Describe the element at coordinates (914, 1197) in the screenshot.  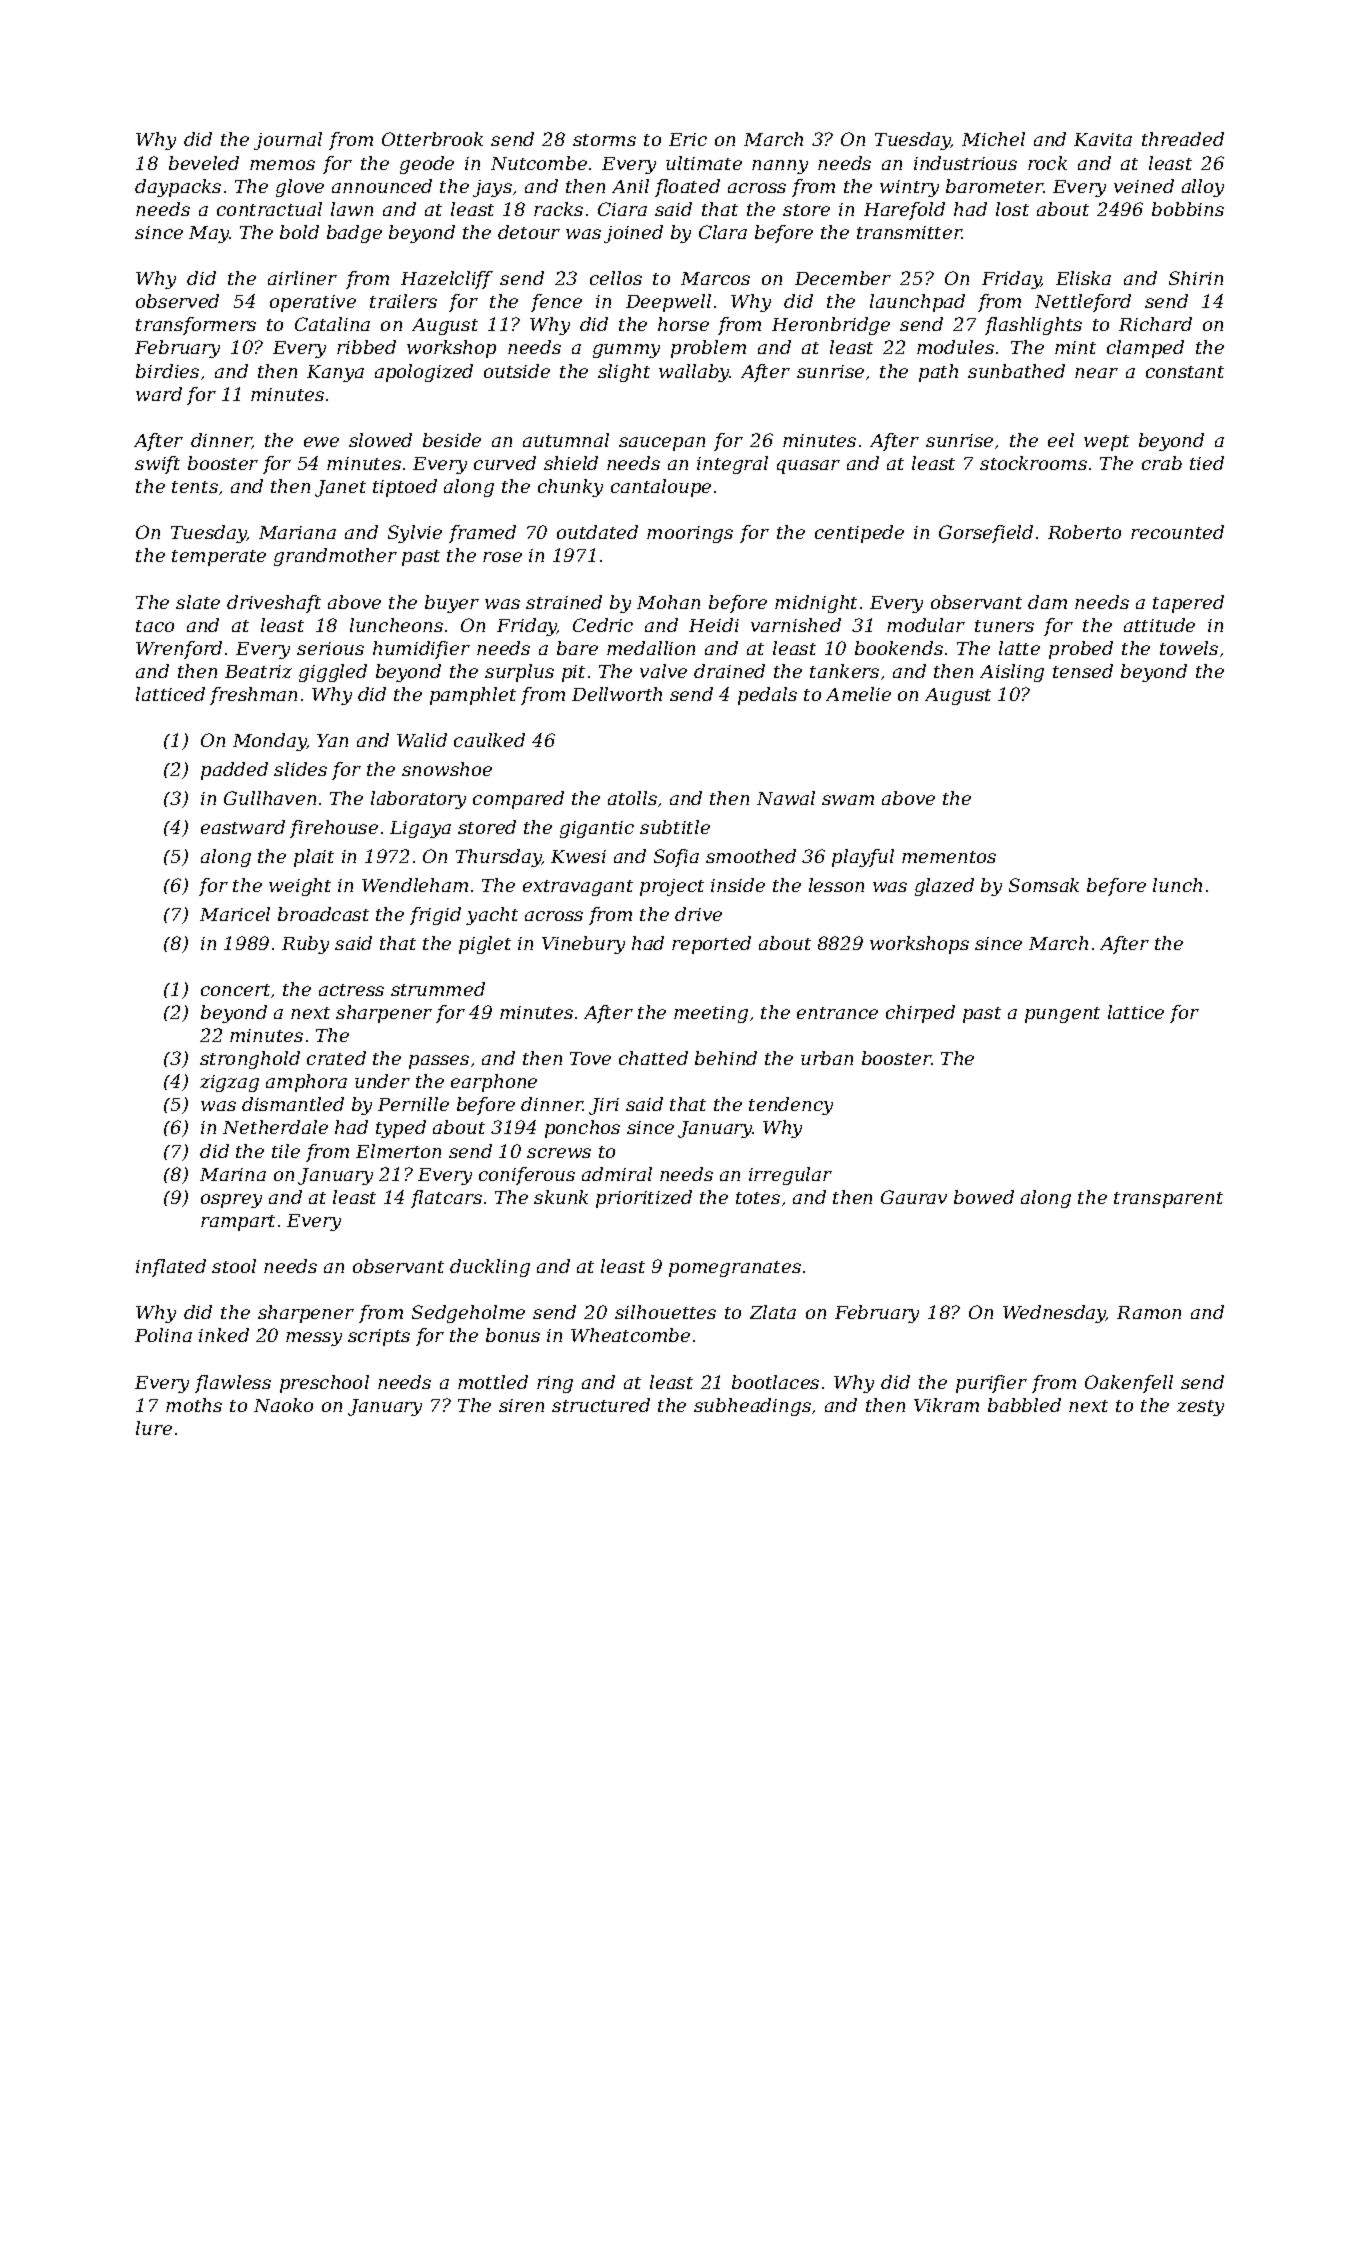
I see `Gaurav` at that location.
